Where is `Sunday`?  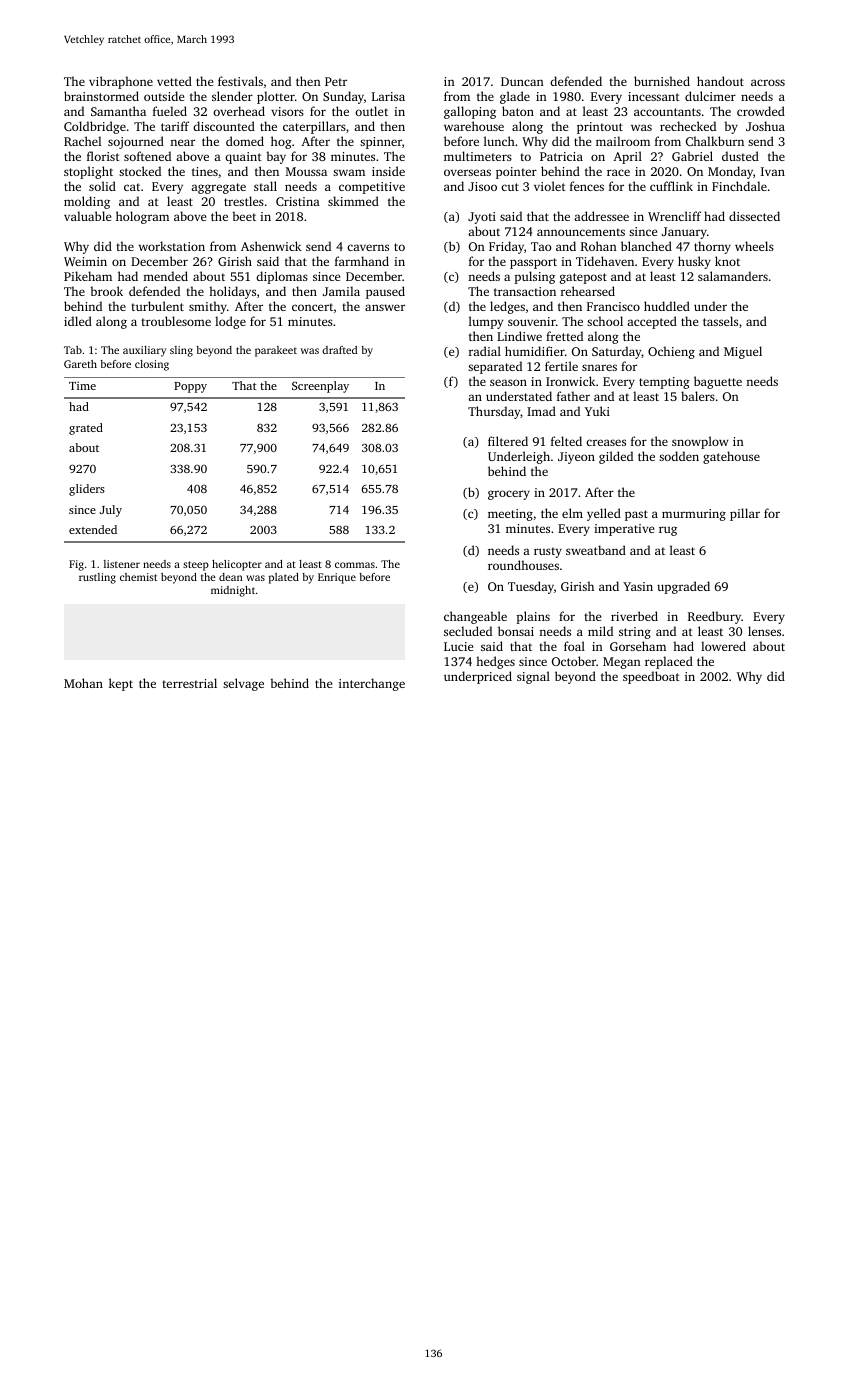 Sunday is located at coordinates (343, 97).
